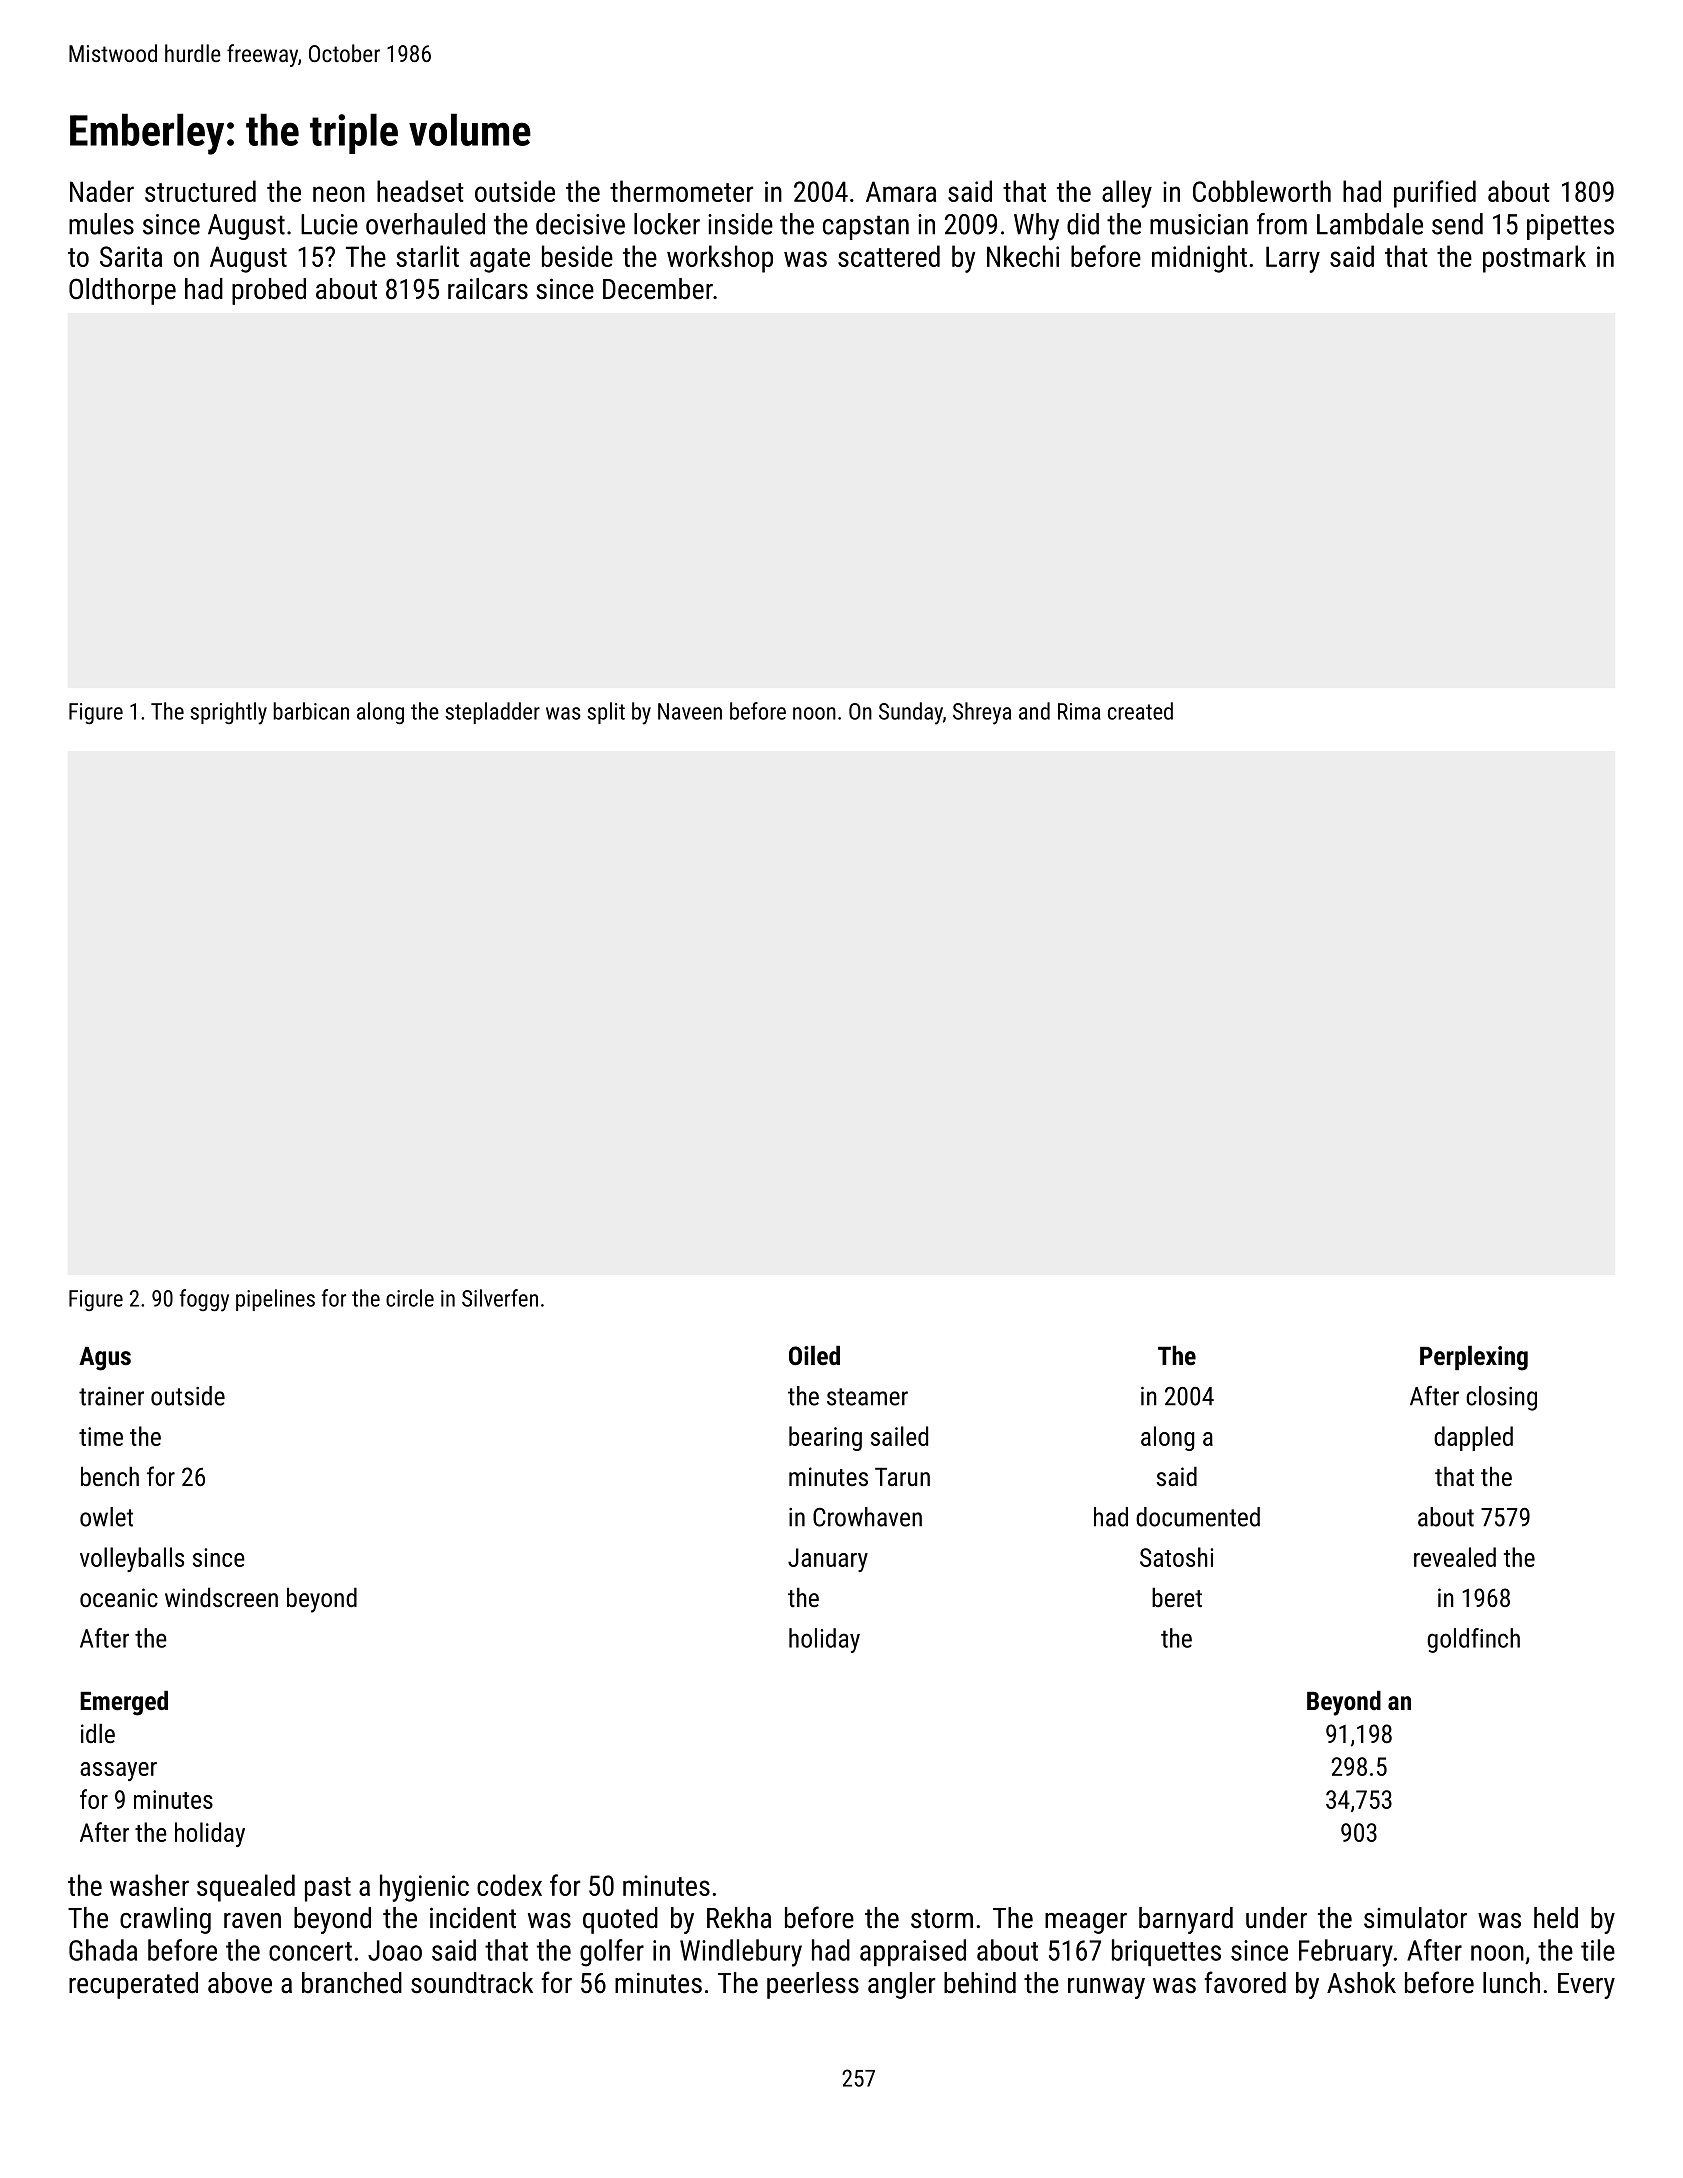 This screenshot has height=2178, width=1683. I want to click on probed, so click(269, 291).
